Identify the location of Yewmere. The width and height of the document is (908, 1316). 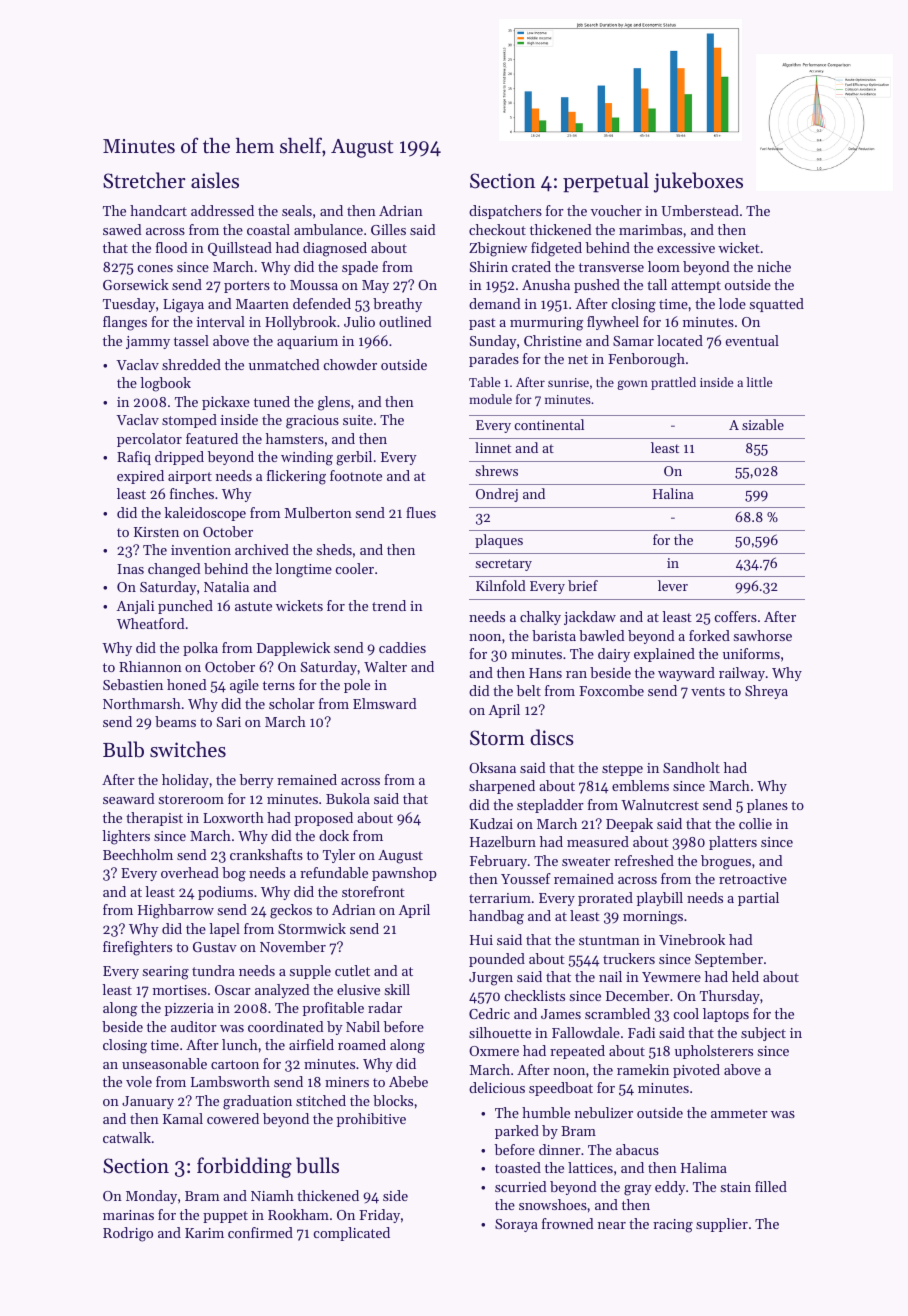
(671, 977).
